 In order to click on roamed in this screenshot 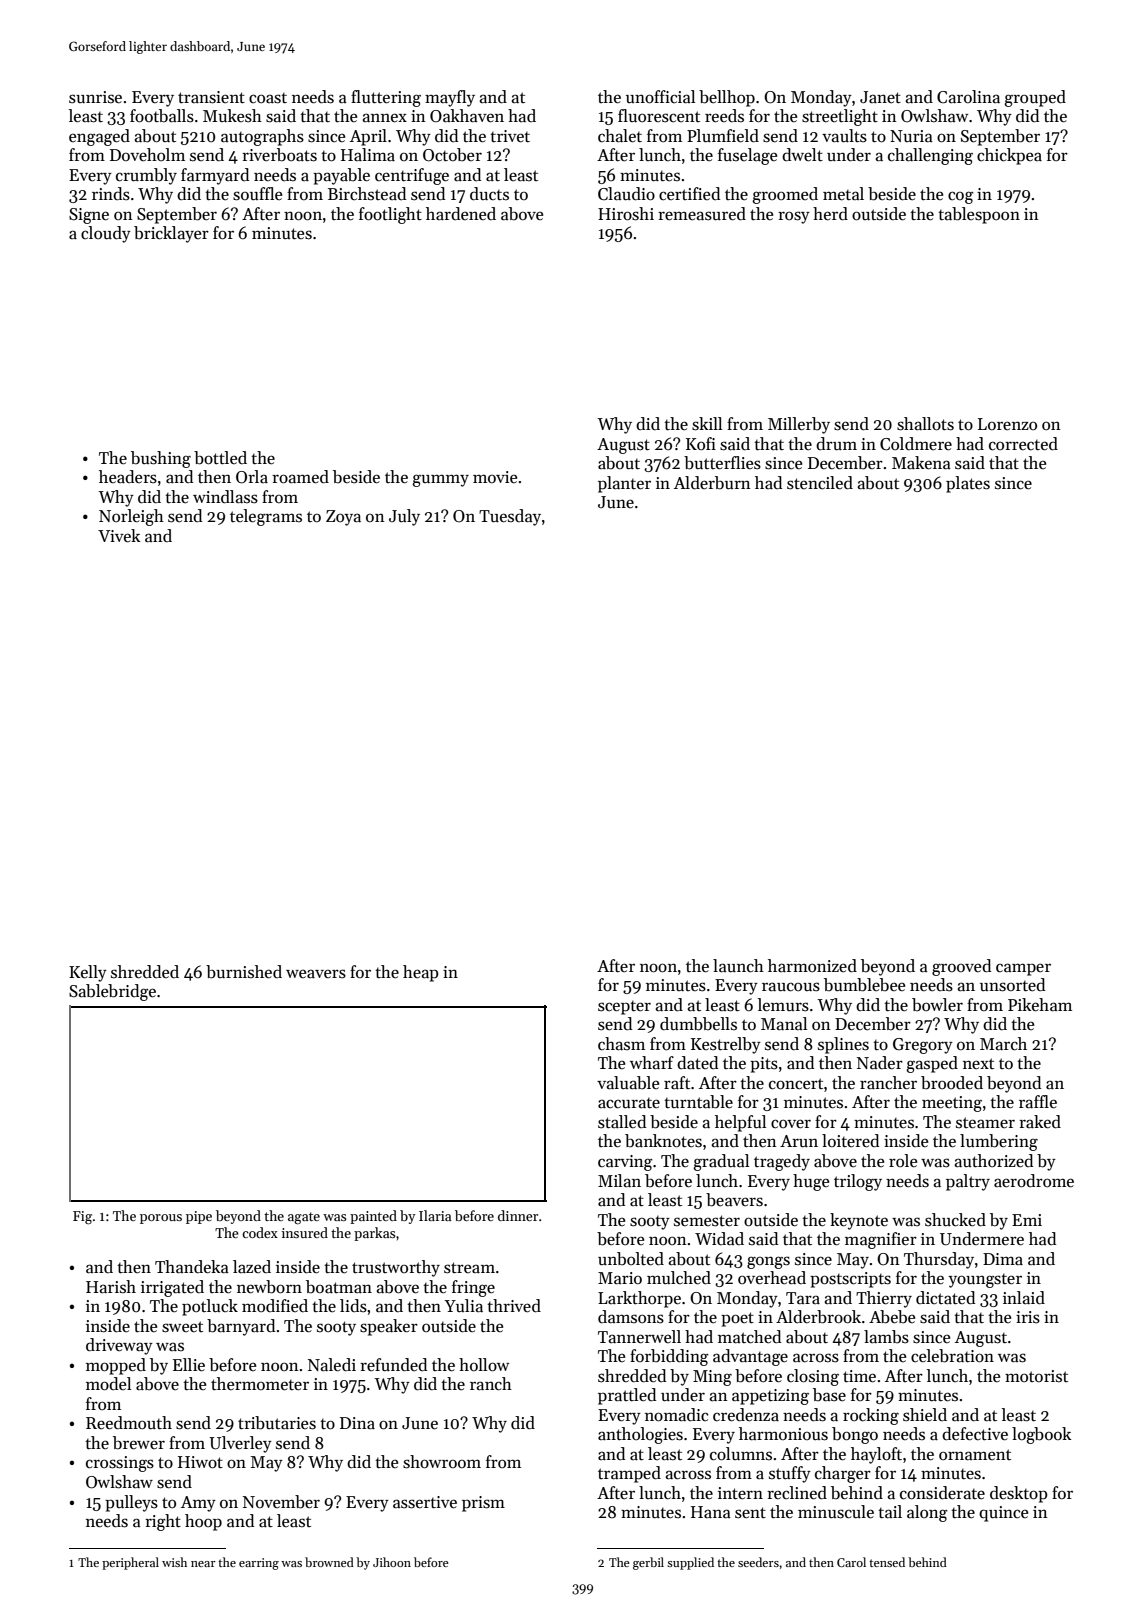, I will do `click(300, 477)`.
